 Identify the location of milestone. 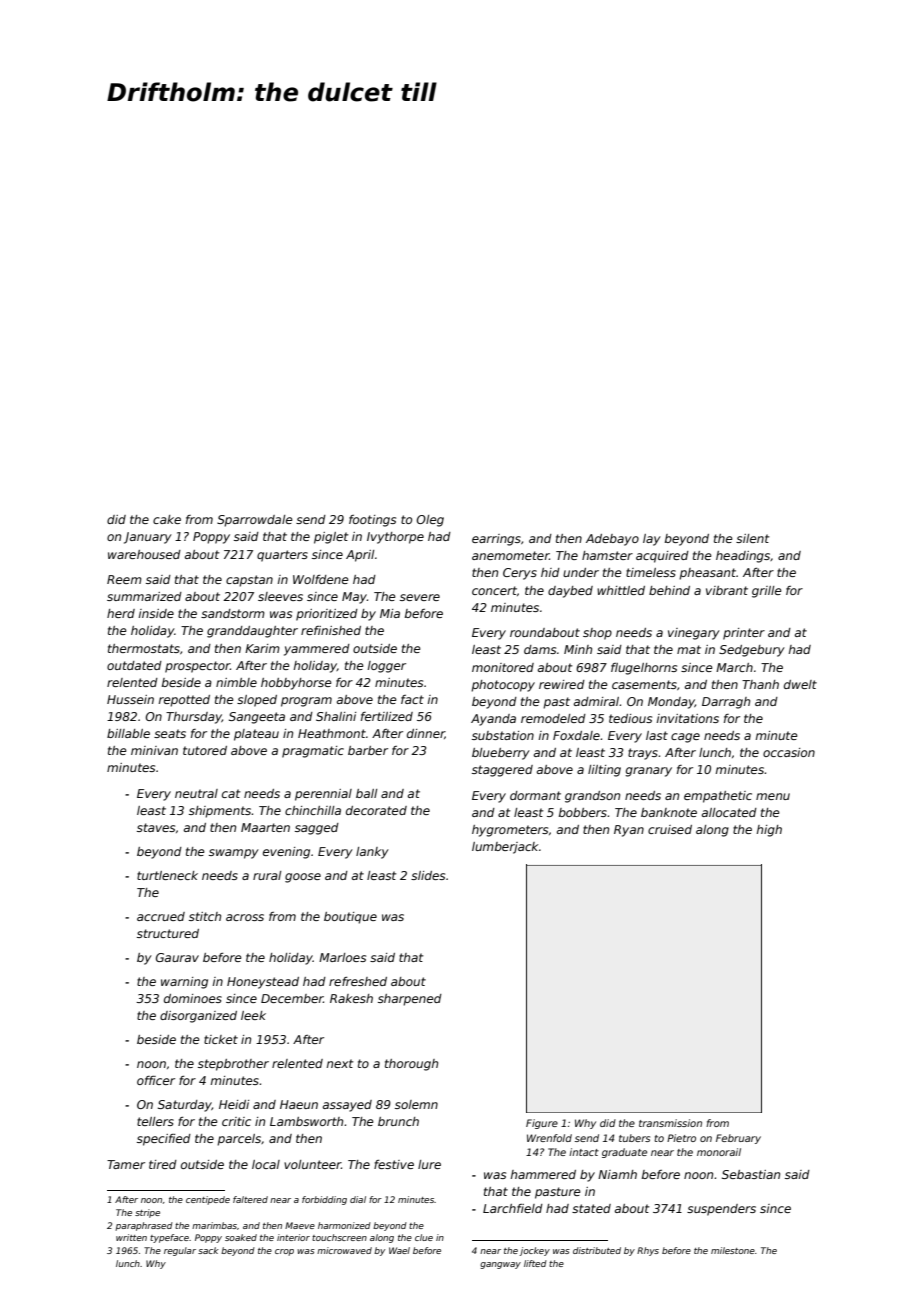
(733, 1250).
